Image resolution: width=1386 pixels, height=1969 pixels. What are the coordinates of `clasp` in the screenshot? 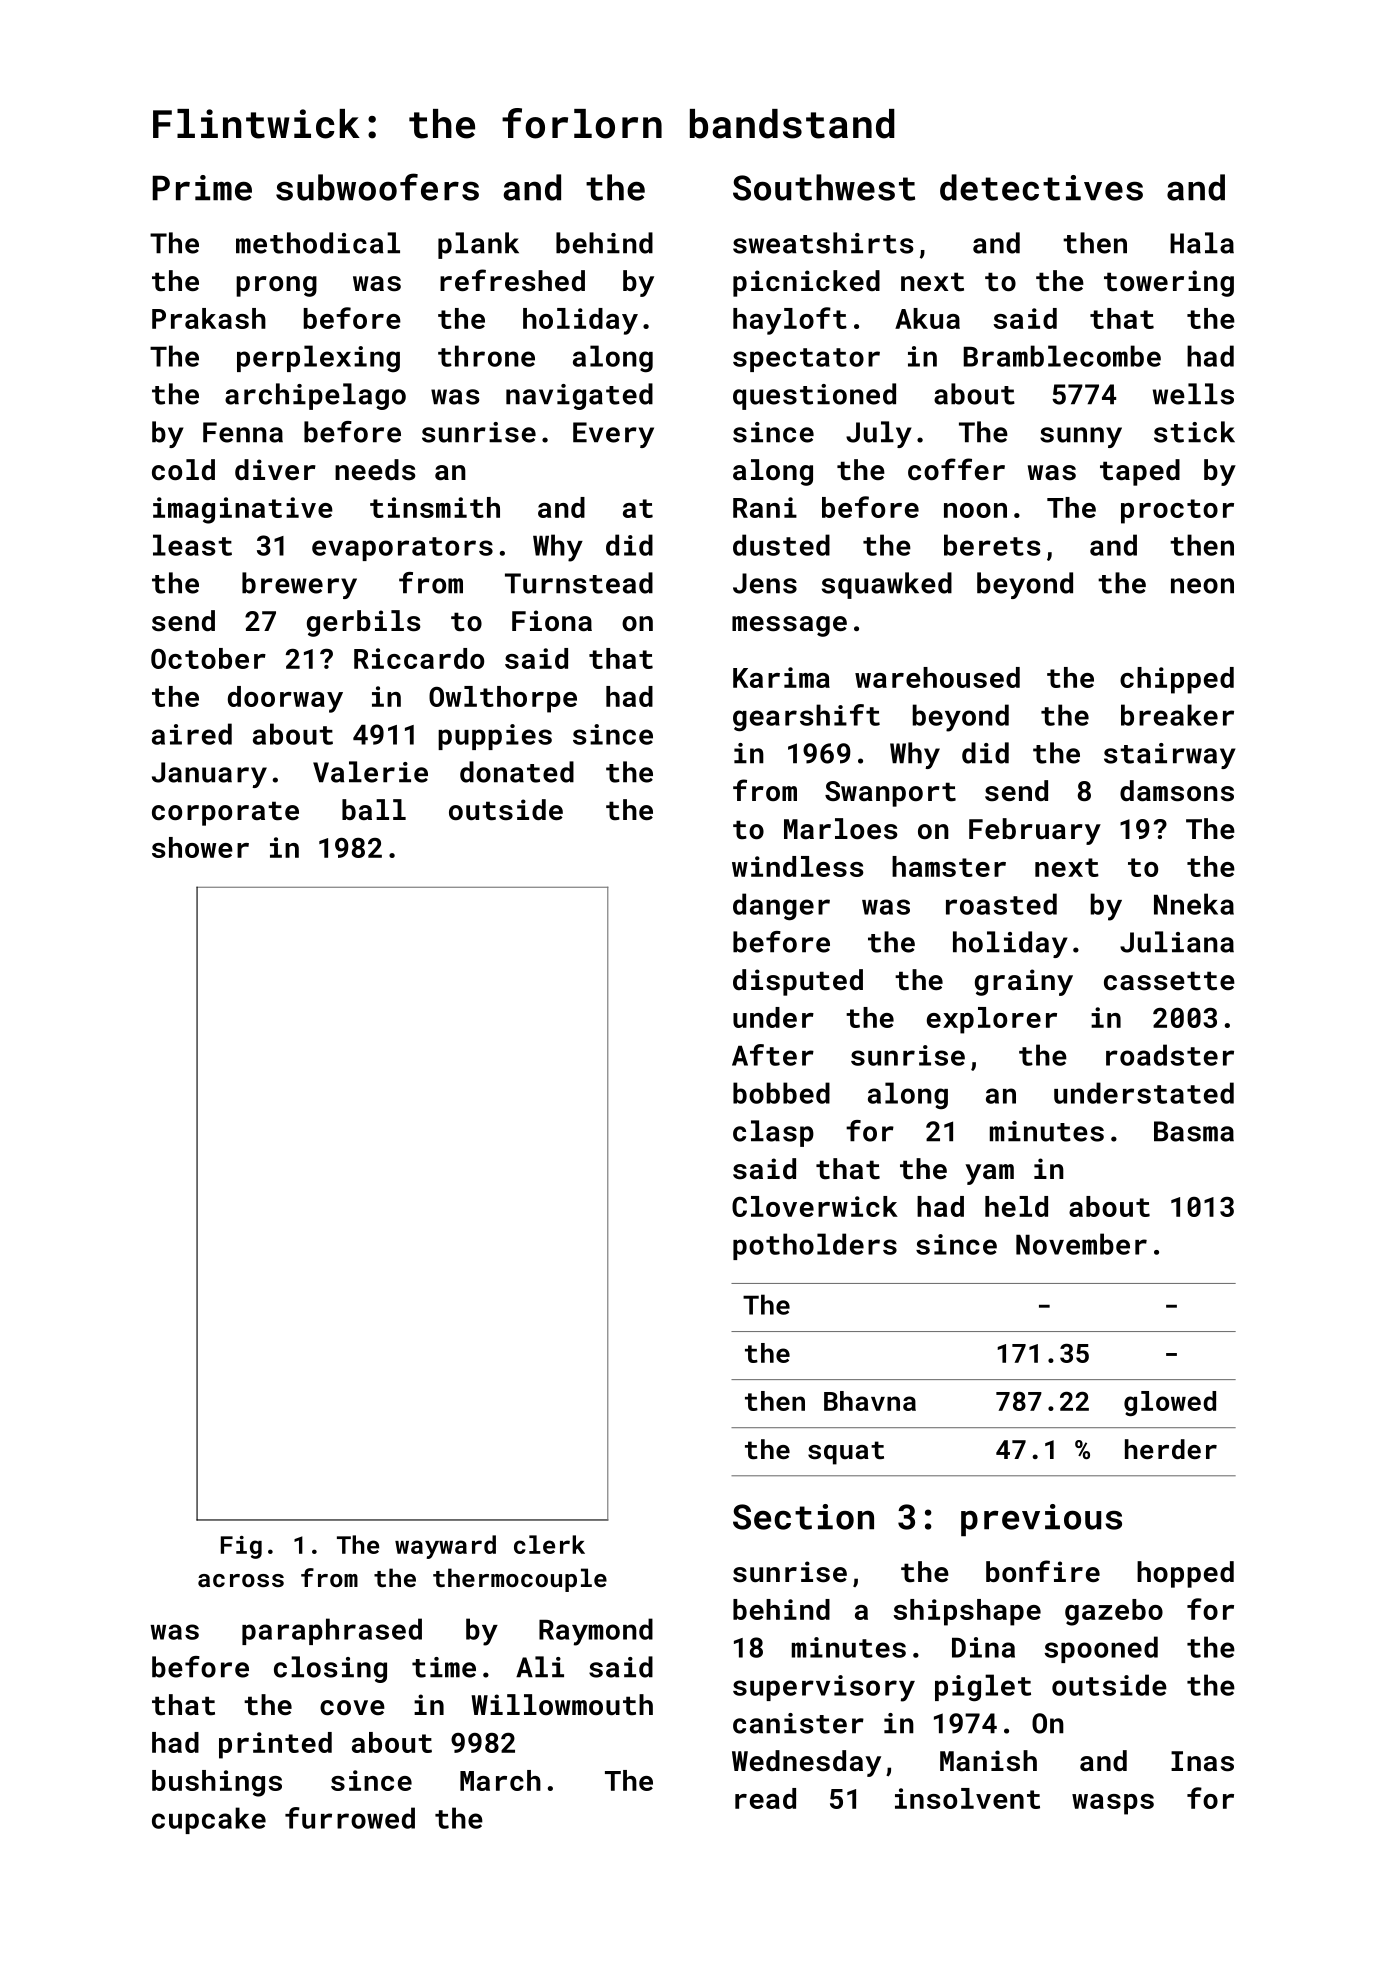 It's located at (773, 1133).
